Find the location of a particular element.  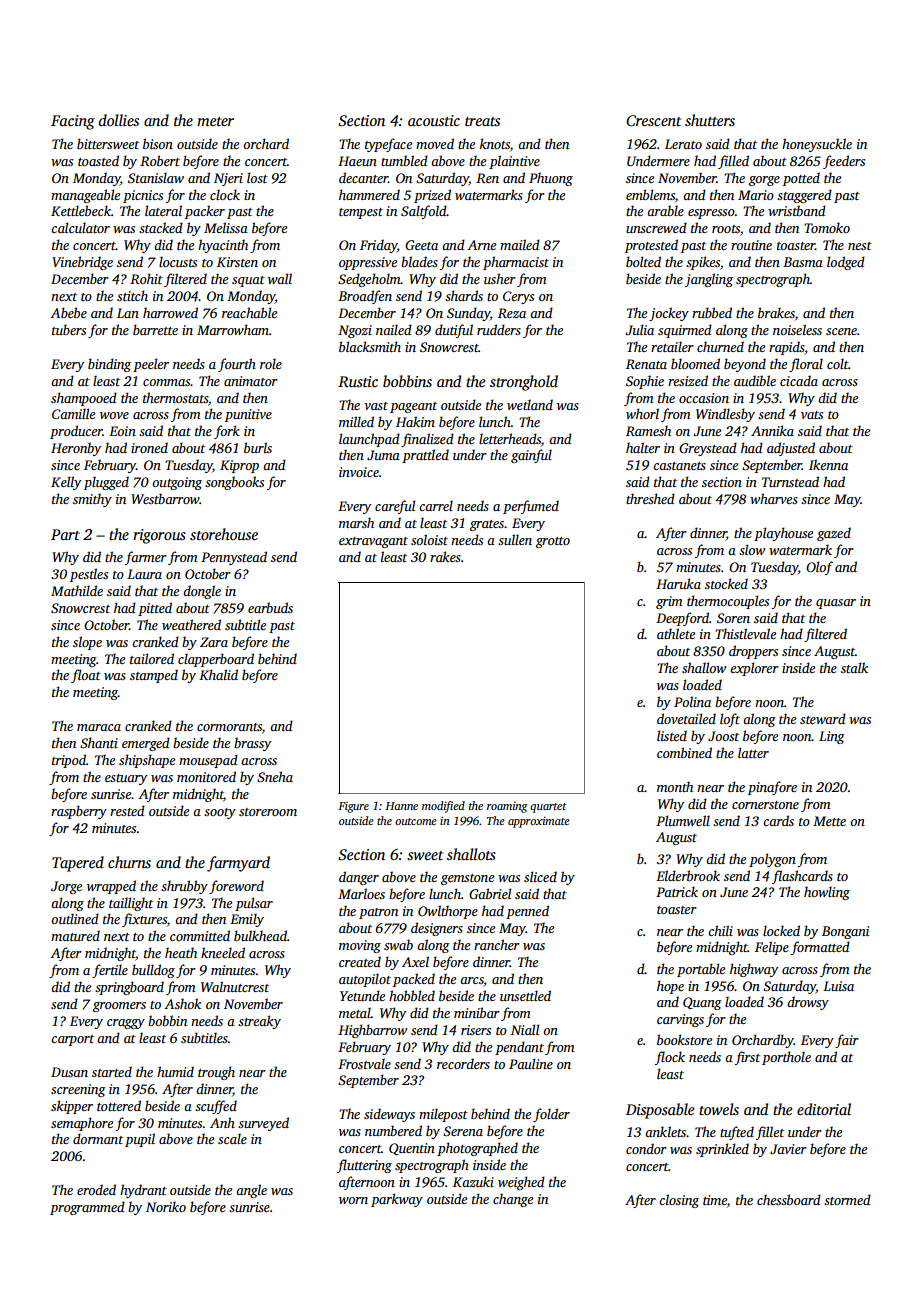

Frostvale is located at coordinates (364, 1063).
